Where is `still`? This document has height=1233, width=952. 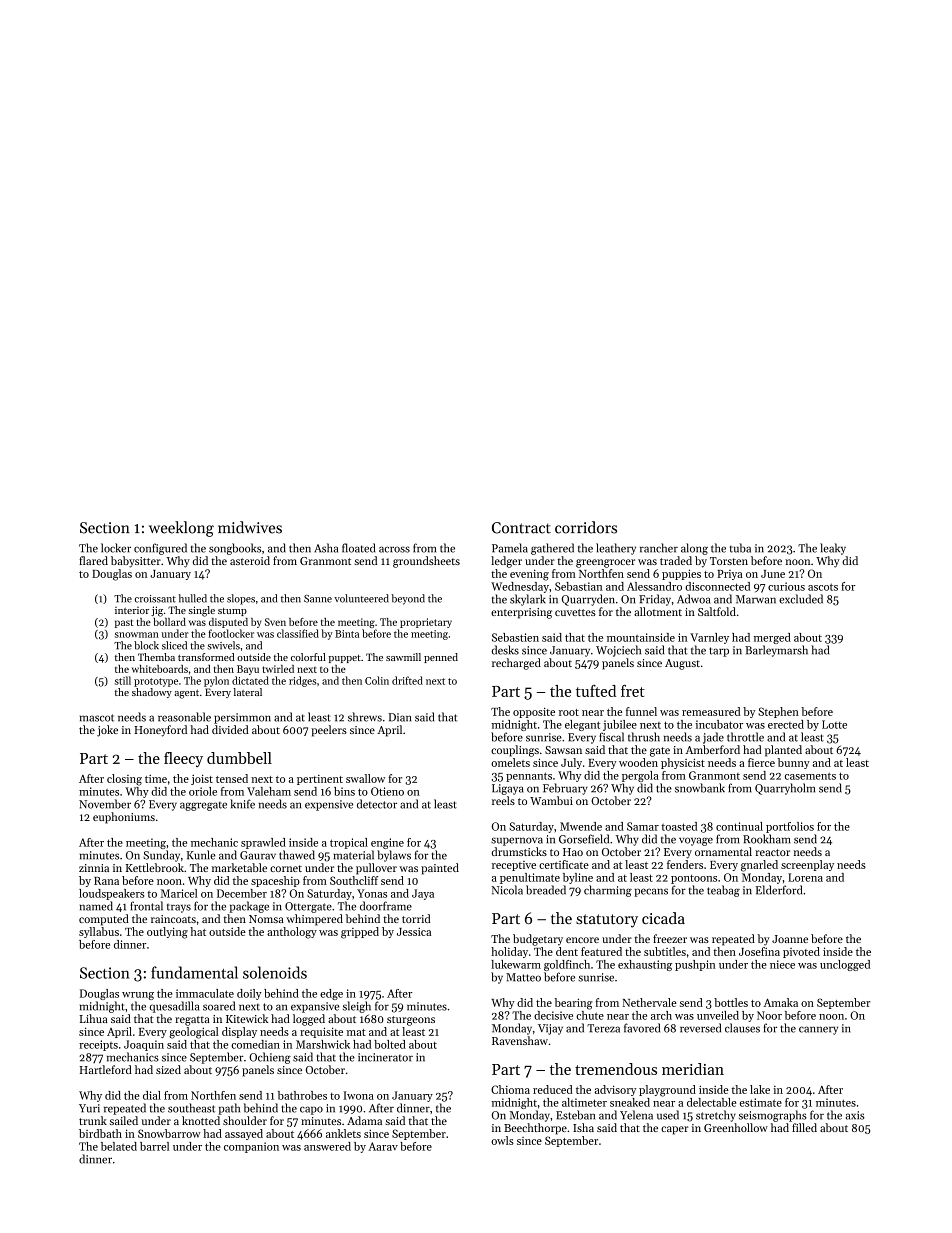 still is located at coordinates (123, 680).
